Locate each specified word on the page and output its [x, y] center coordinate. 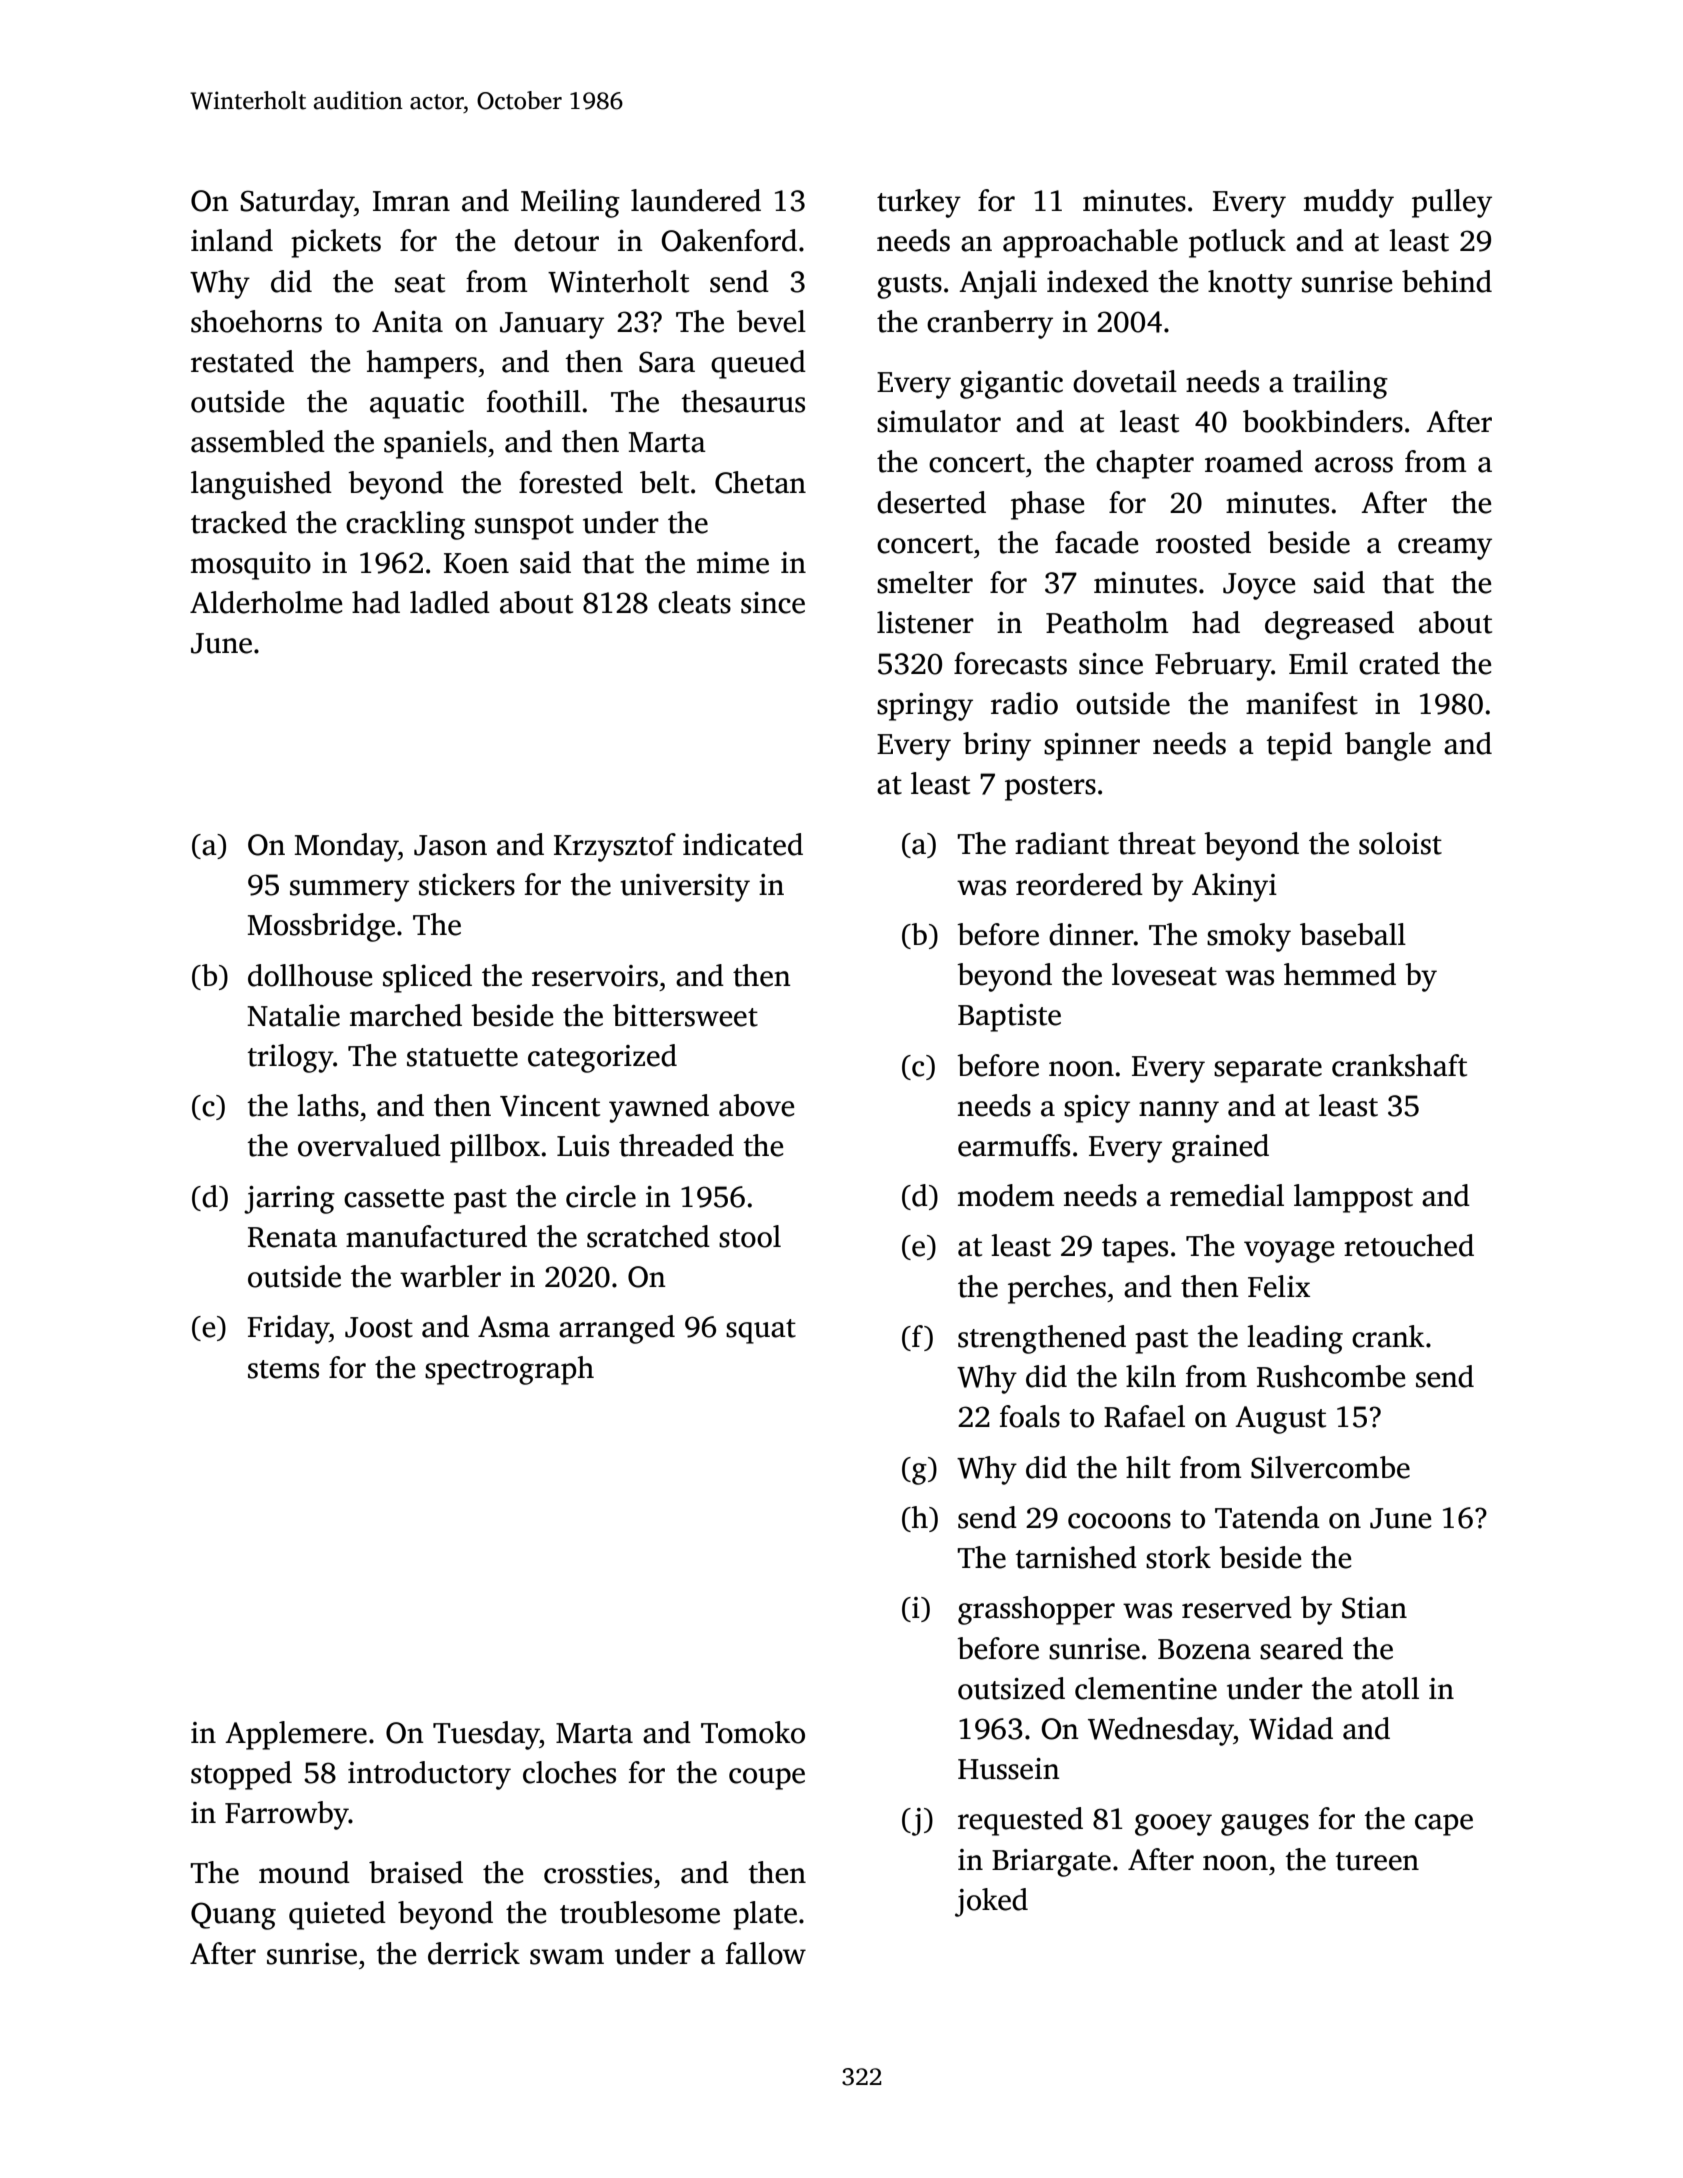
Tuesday [486, 1735]
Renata [292, 1237]
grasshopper [1036, 1610]
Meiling [570, 203]
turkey [919, 203]
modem [1006, 1195]
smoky [1249, 937]
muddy [1349, 203]
